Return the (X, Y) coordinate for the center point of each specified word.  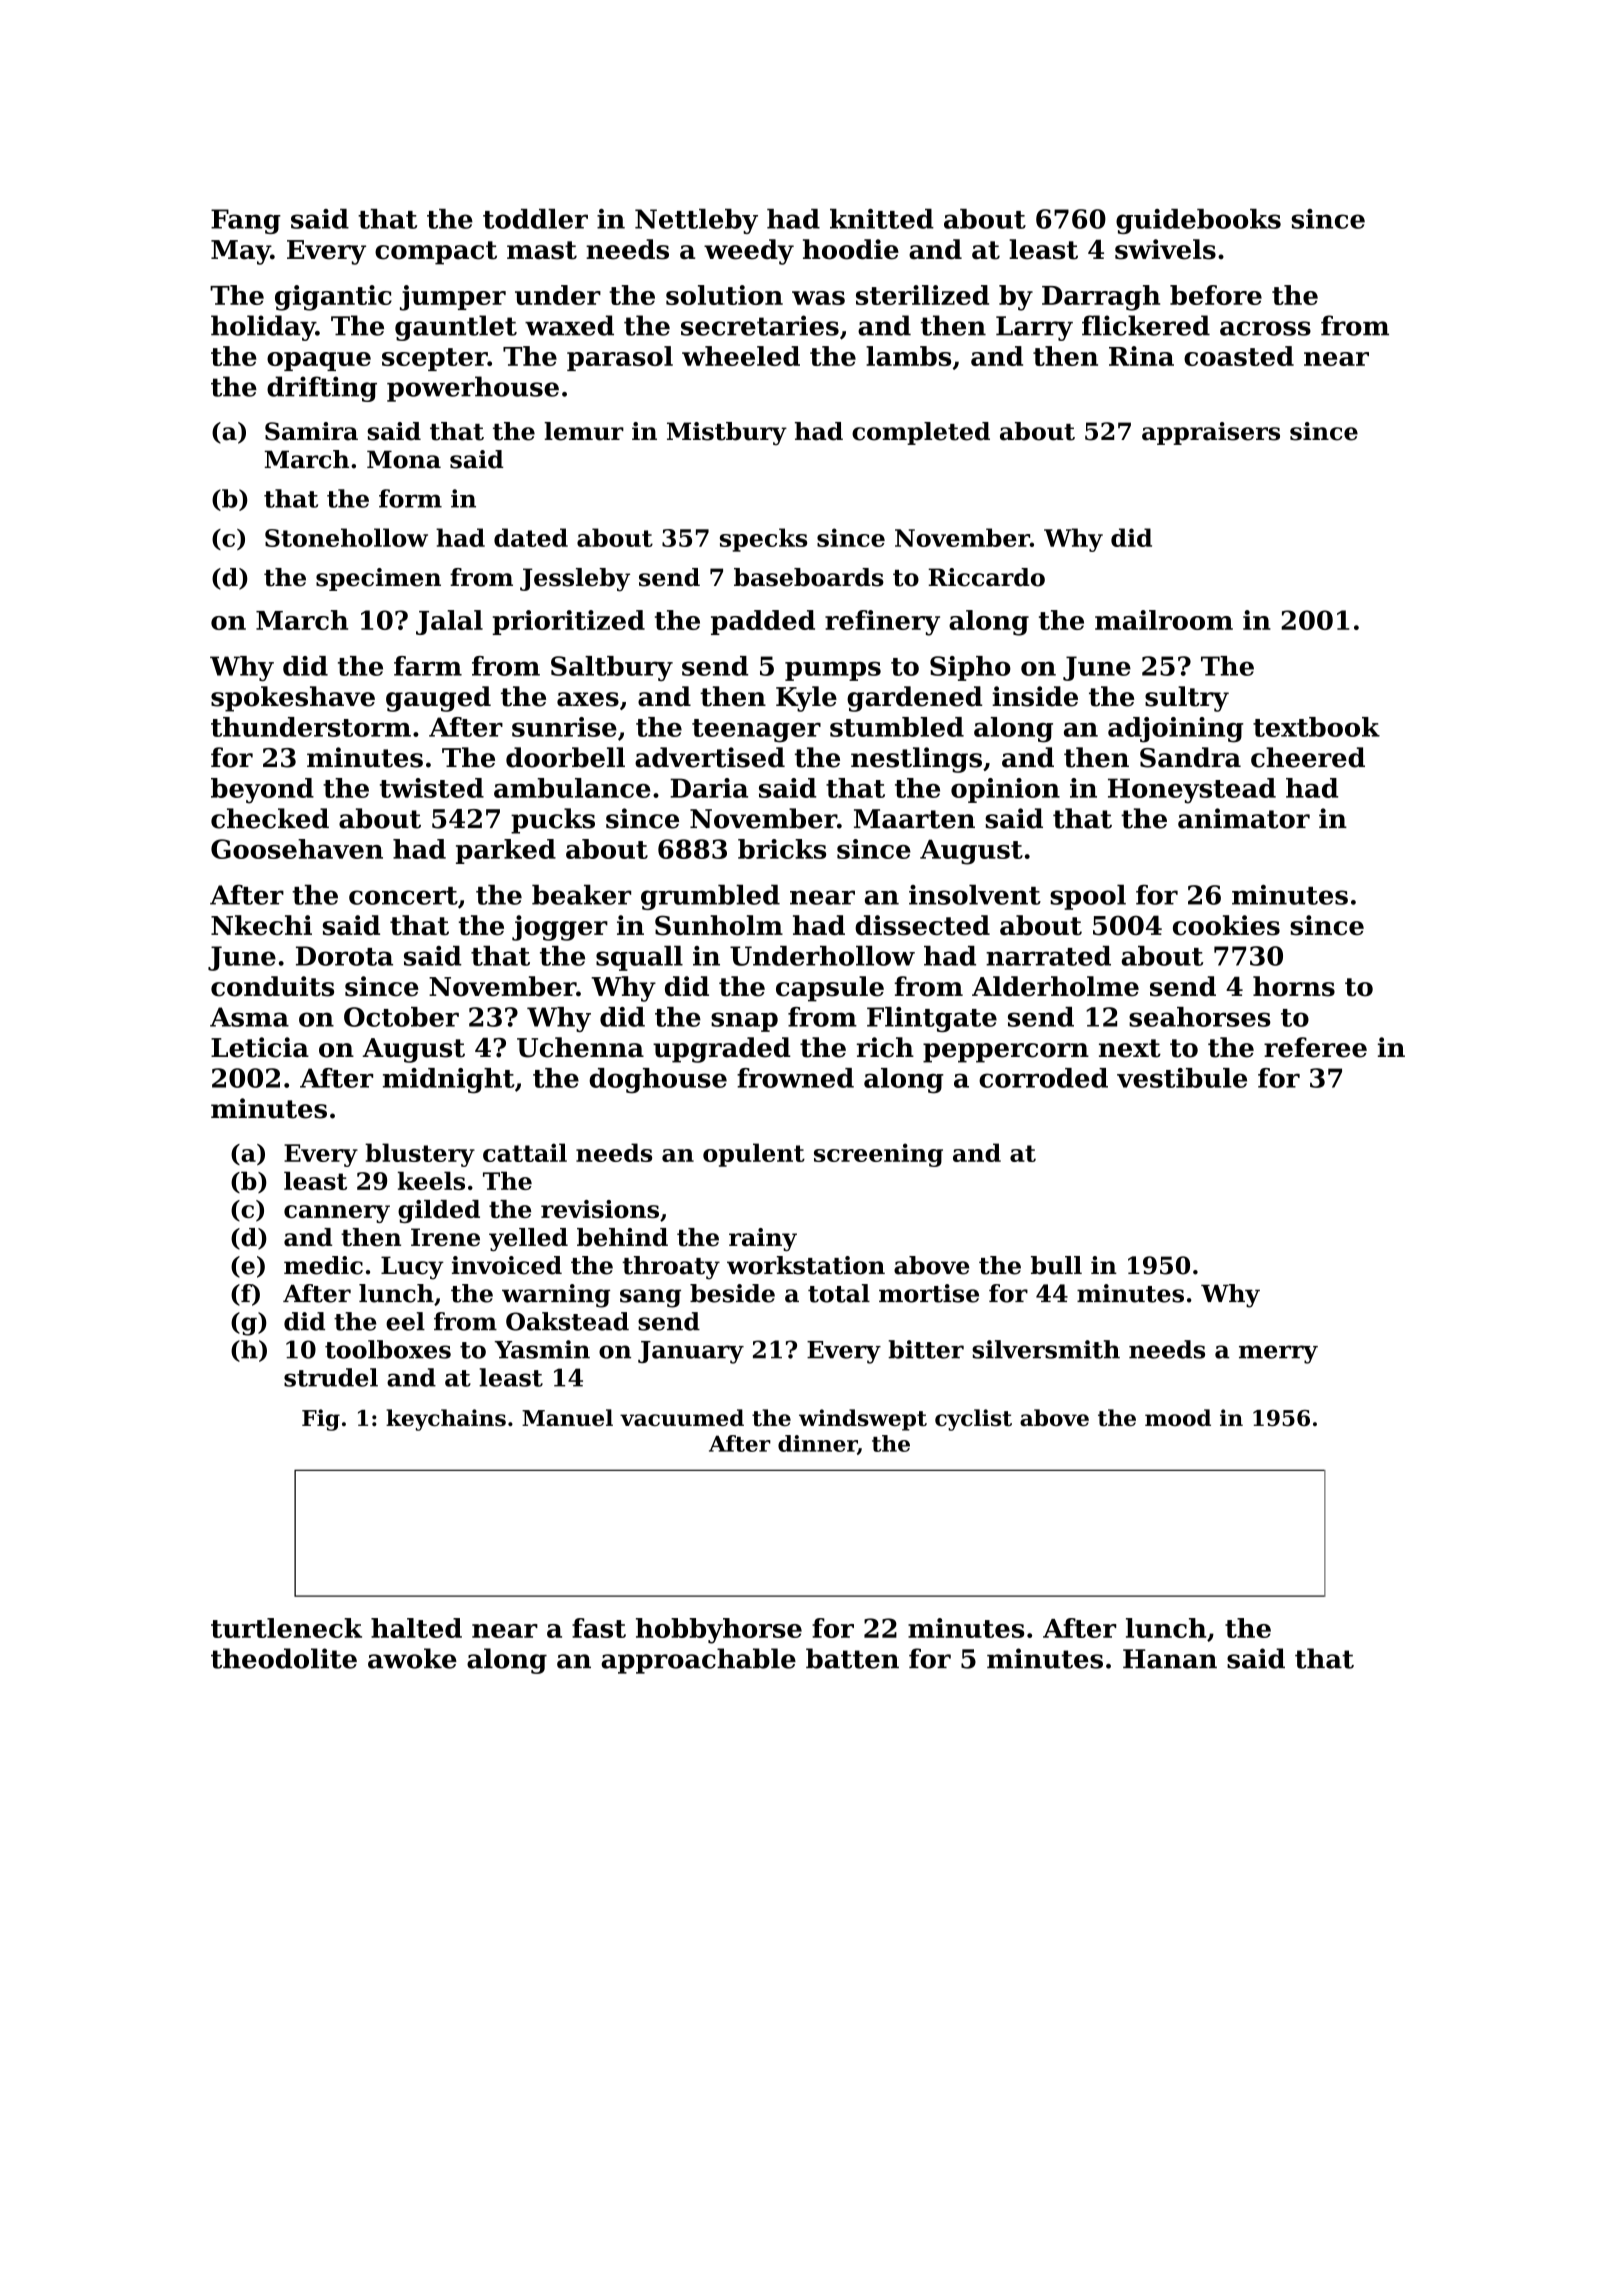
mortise (929, 1293)
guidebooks (1198, 221)
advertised (710, 757)
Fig (321, 1420)
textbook (1316, 727)
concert (403, 896)
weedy (749, 252)
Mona (404, 459)
